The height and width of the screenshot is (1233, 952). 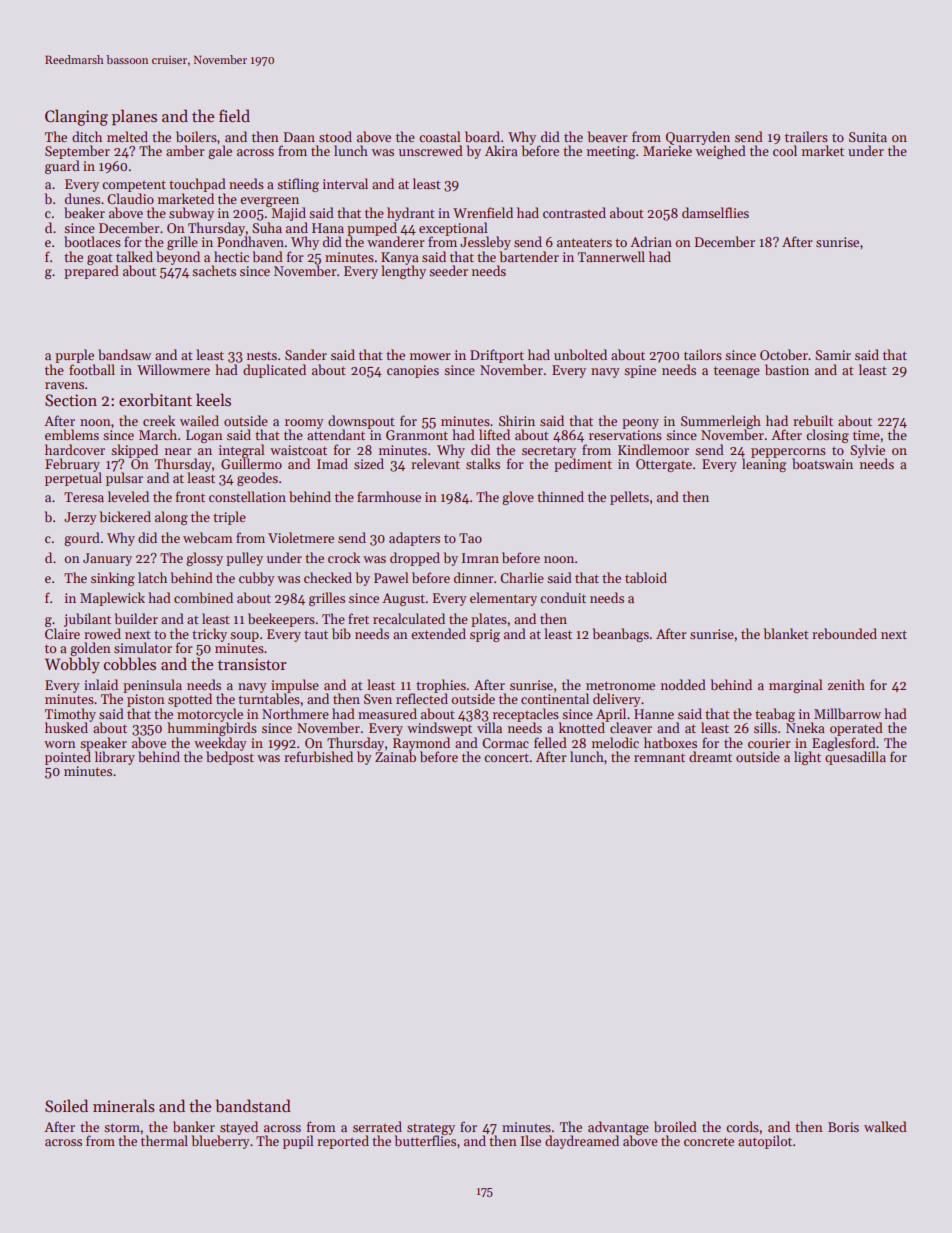 What do you see at coordinates (440, 136) in the screenshot?
I see `coastal` at bounding box center [440, 136].
